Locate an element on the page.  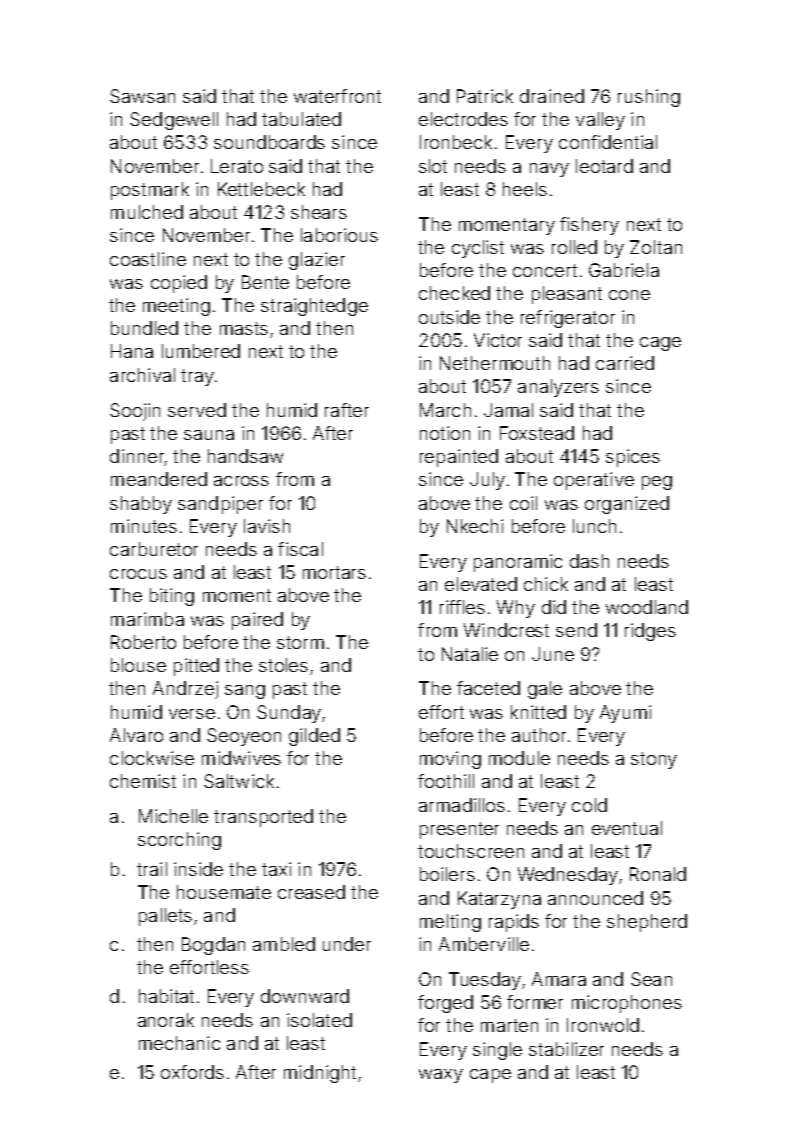
coastline is located at coordinates (148, 259).
